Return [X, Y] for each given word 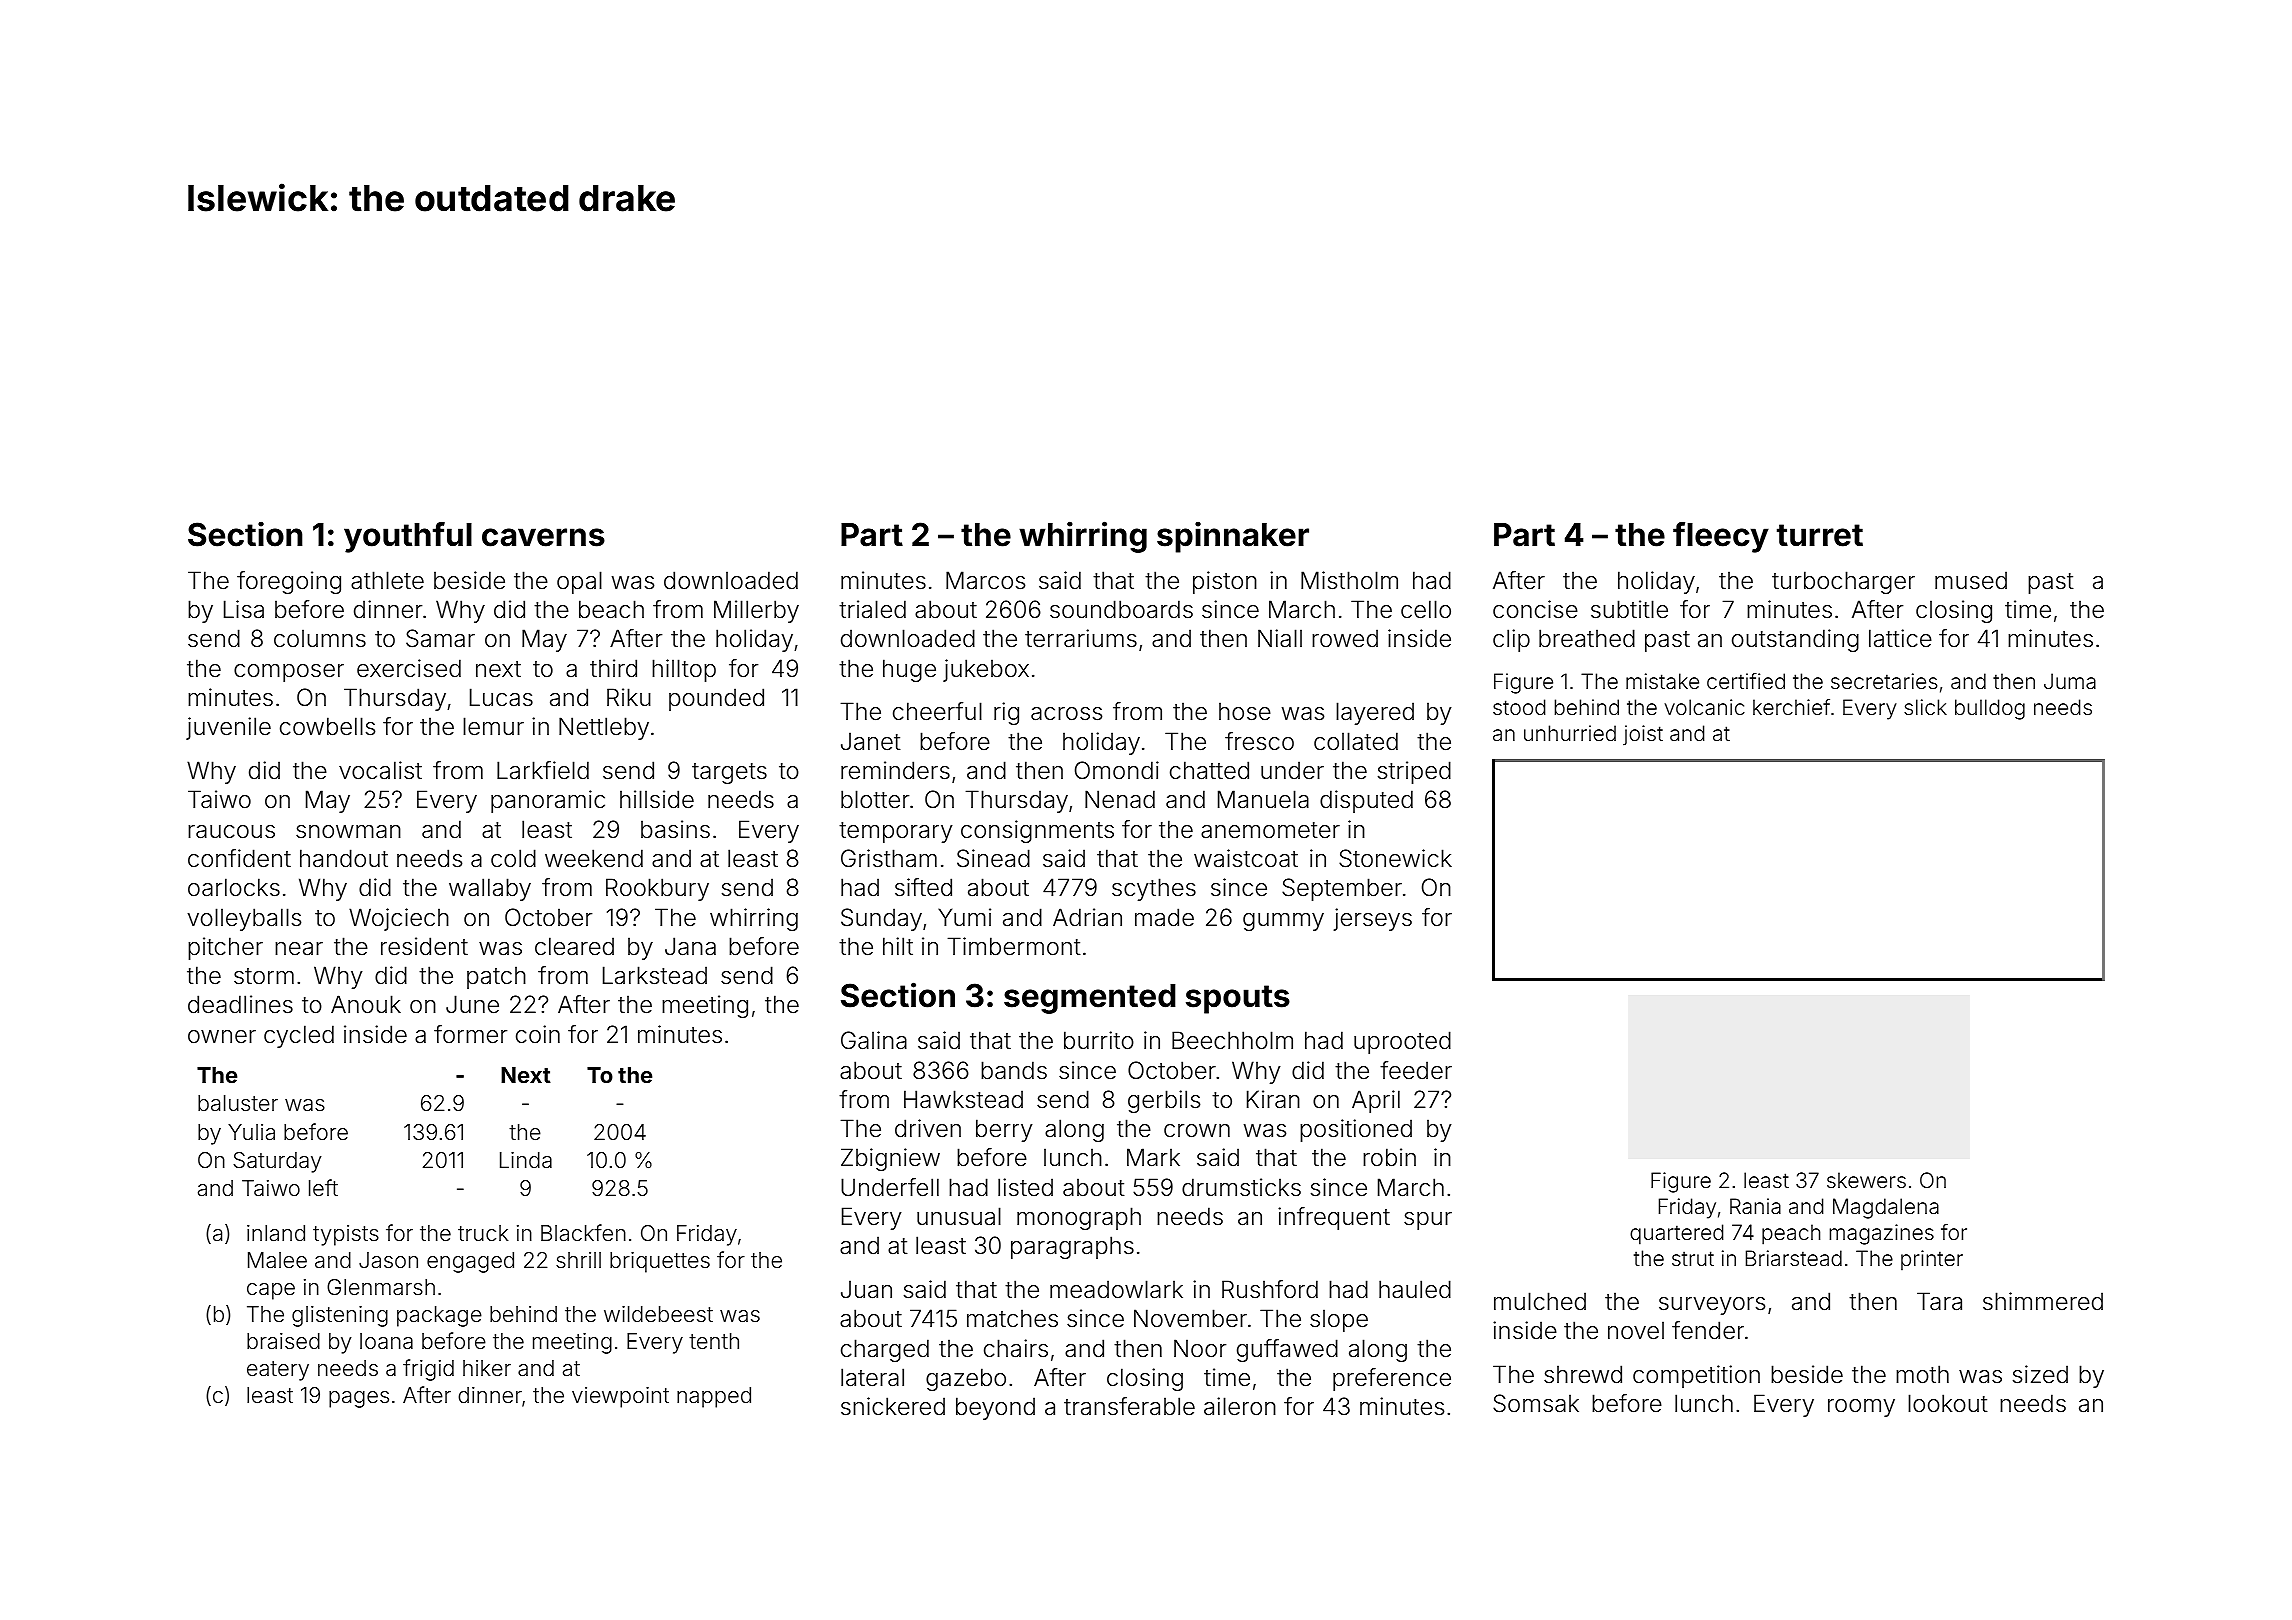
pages [359, 1399]
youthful [408, 537]
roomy [1861, 1408]
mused [1971, 580]
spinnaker [1233, 537]
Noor [1200, 1348]
